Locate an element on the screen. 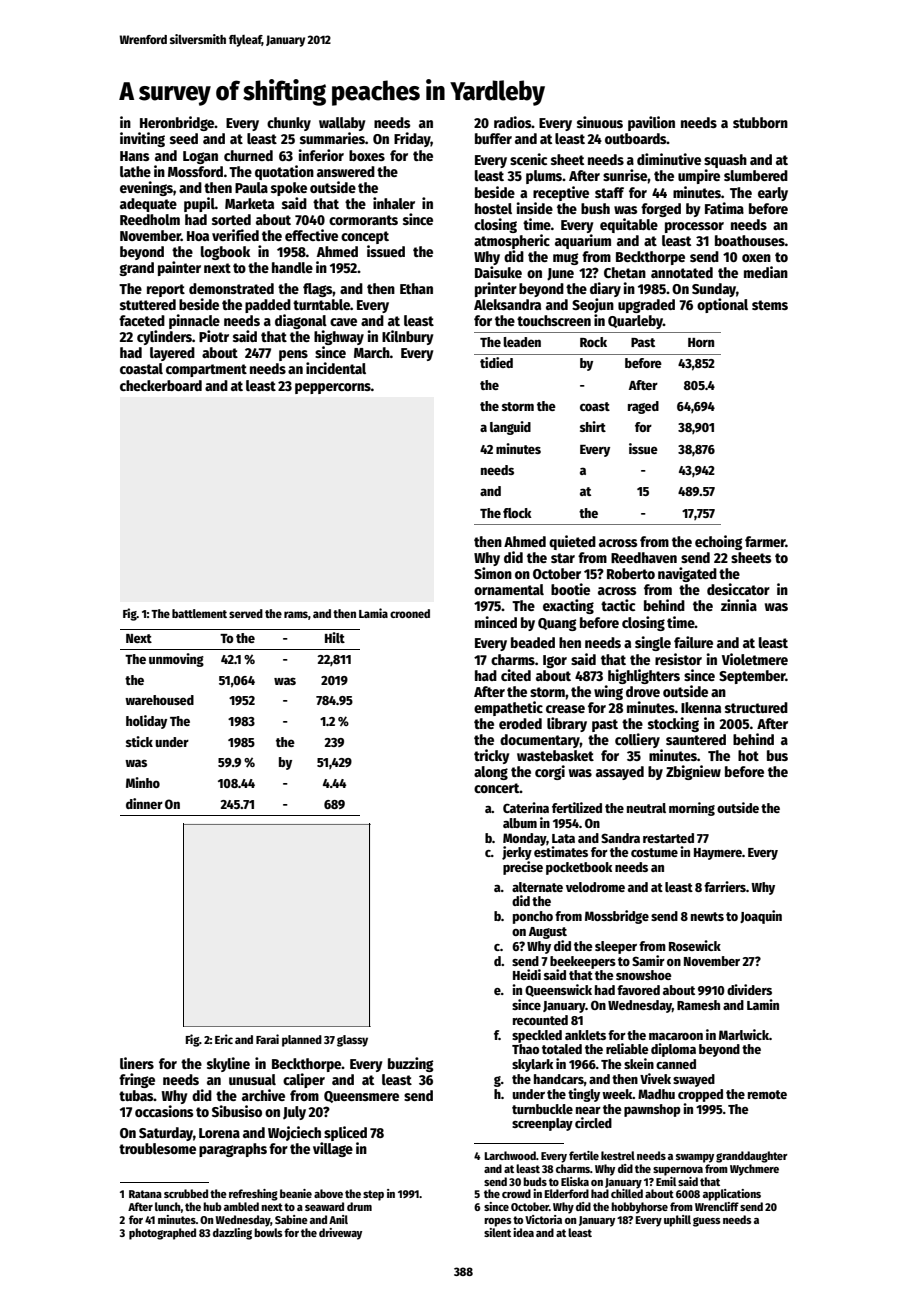 Image resolution: width=908 pixels, height=1316 pixels. planned is located at coordinates (302, 1041).
